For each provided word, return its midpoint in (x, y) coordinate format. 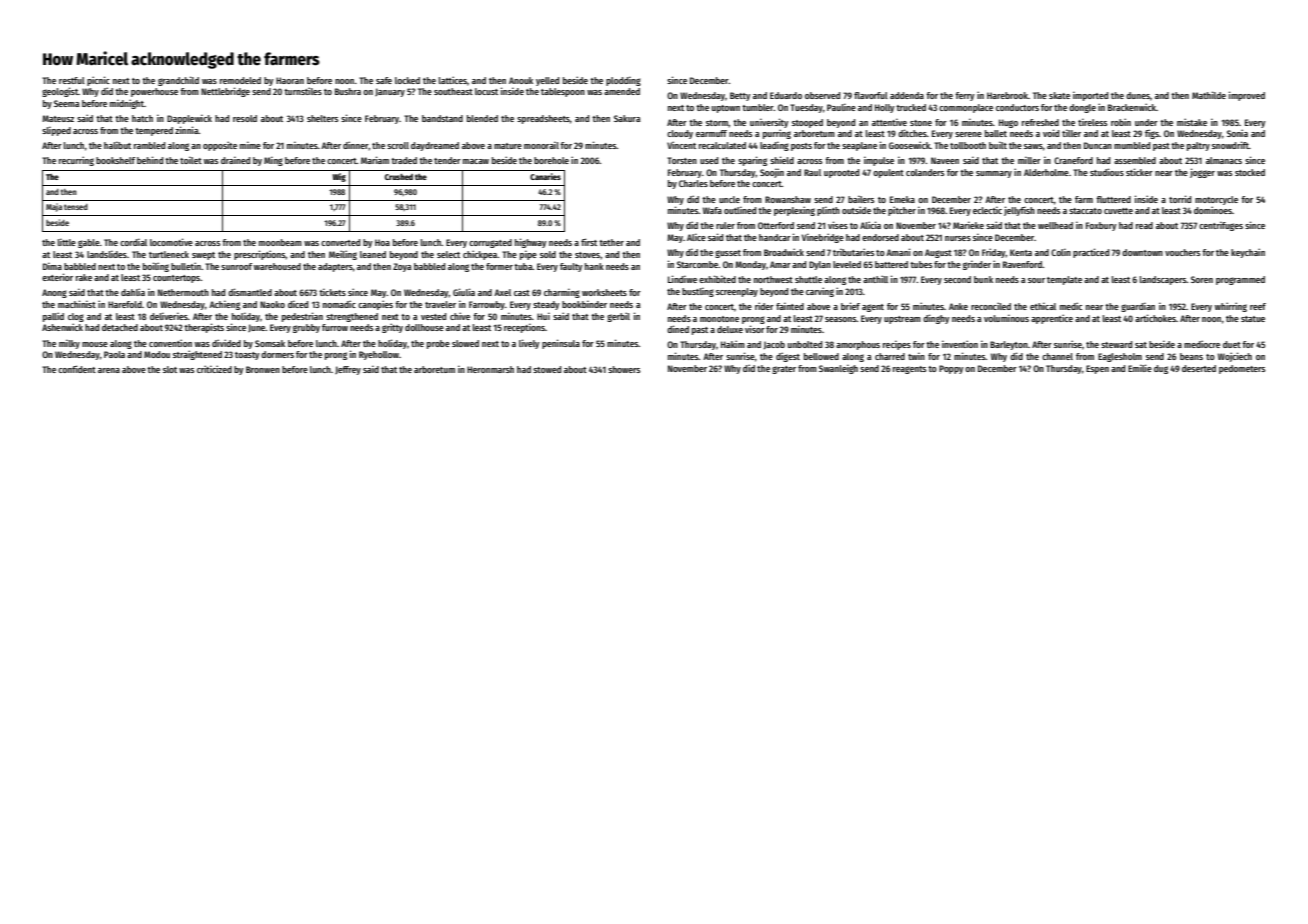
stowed (547, 369)
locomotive (171, 242)
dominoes (1213, 210)
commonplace (966, 108)
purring (777, 134)
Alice (696, 237)
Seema (67, 103)
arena (109, 370)
